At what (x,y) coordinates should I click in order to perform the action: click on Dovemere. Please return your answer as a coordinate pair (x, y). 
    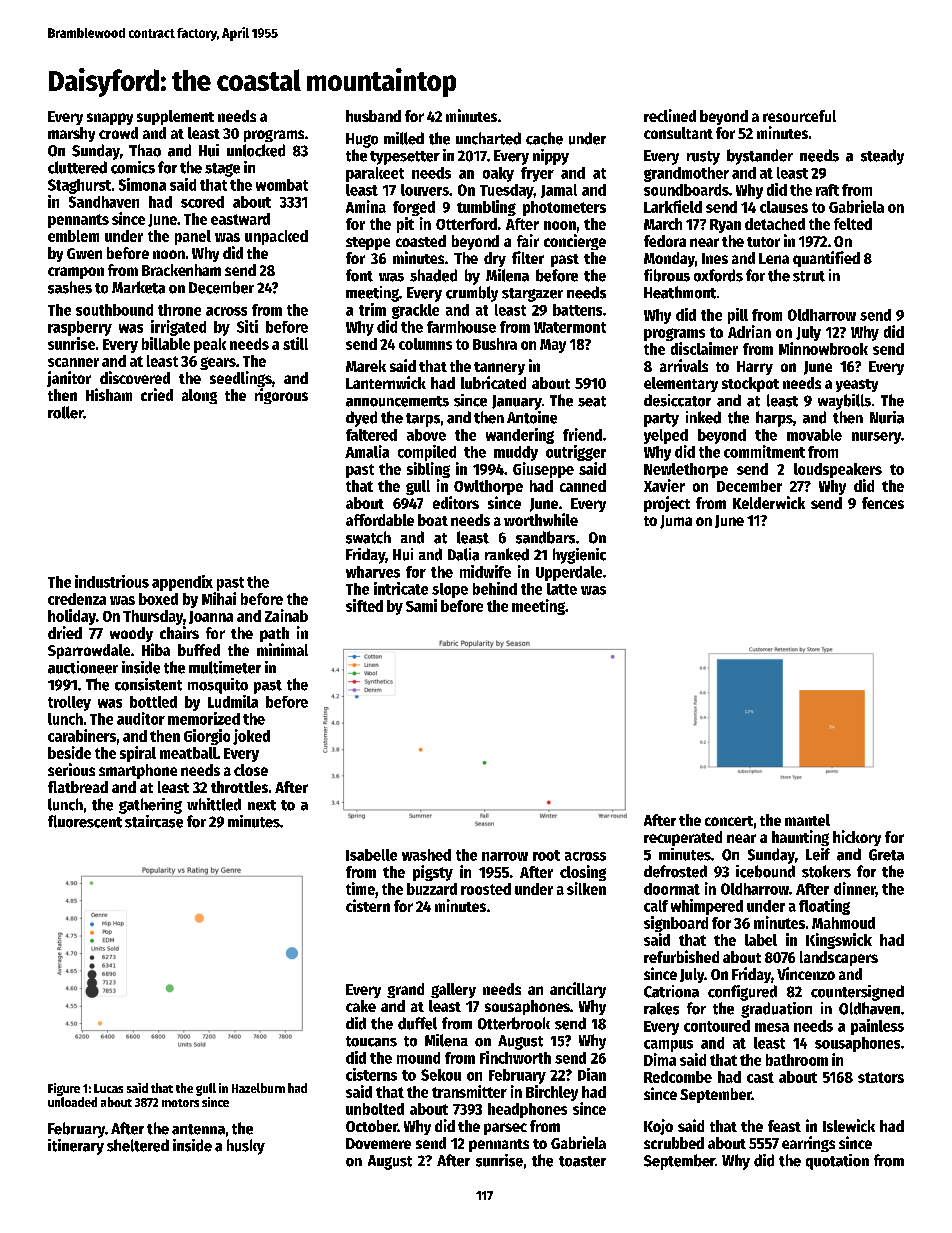
    Looking at the image, I should click on (378, 1143).
